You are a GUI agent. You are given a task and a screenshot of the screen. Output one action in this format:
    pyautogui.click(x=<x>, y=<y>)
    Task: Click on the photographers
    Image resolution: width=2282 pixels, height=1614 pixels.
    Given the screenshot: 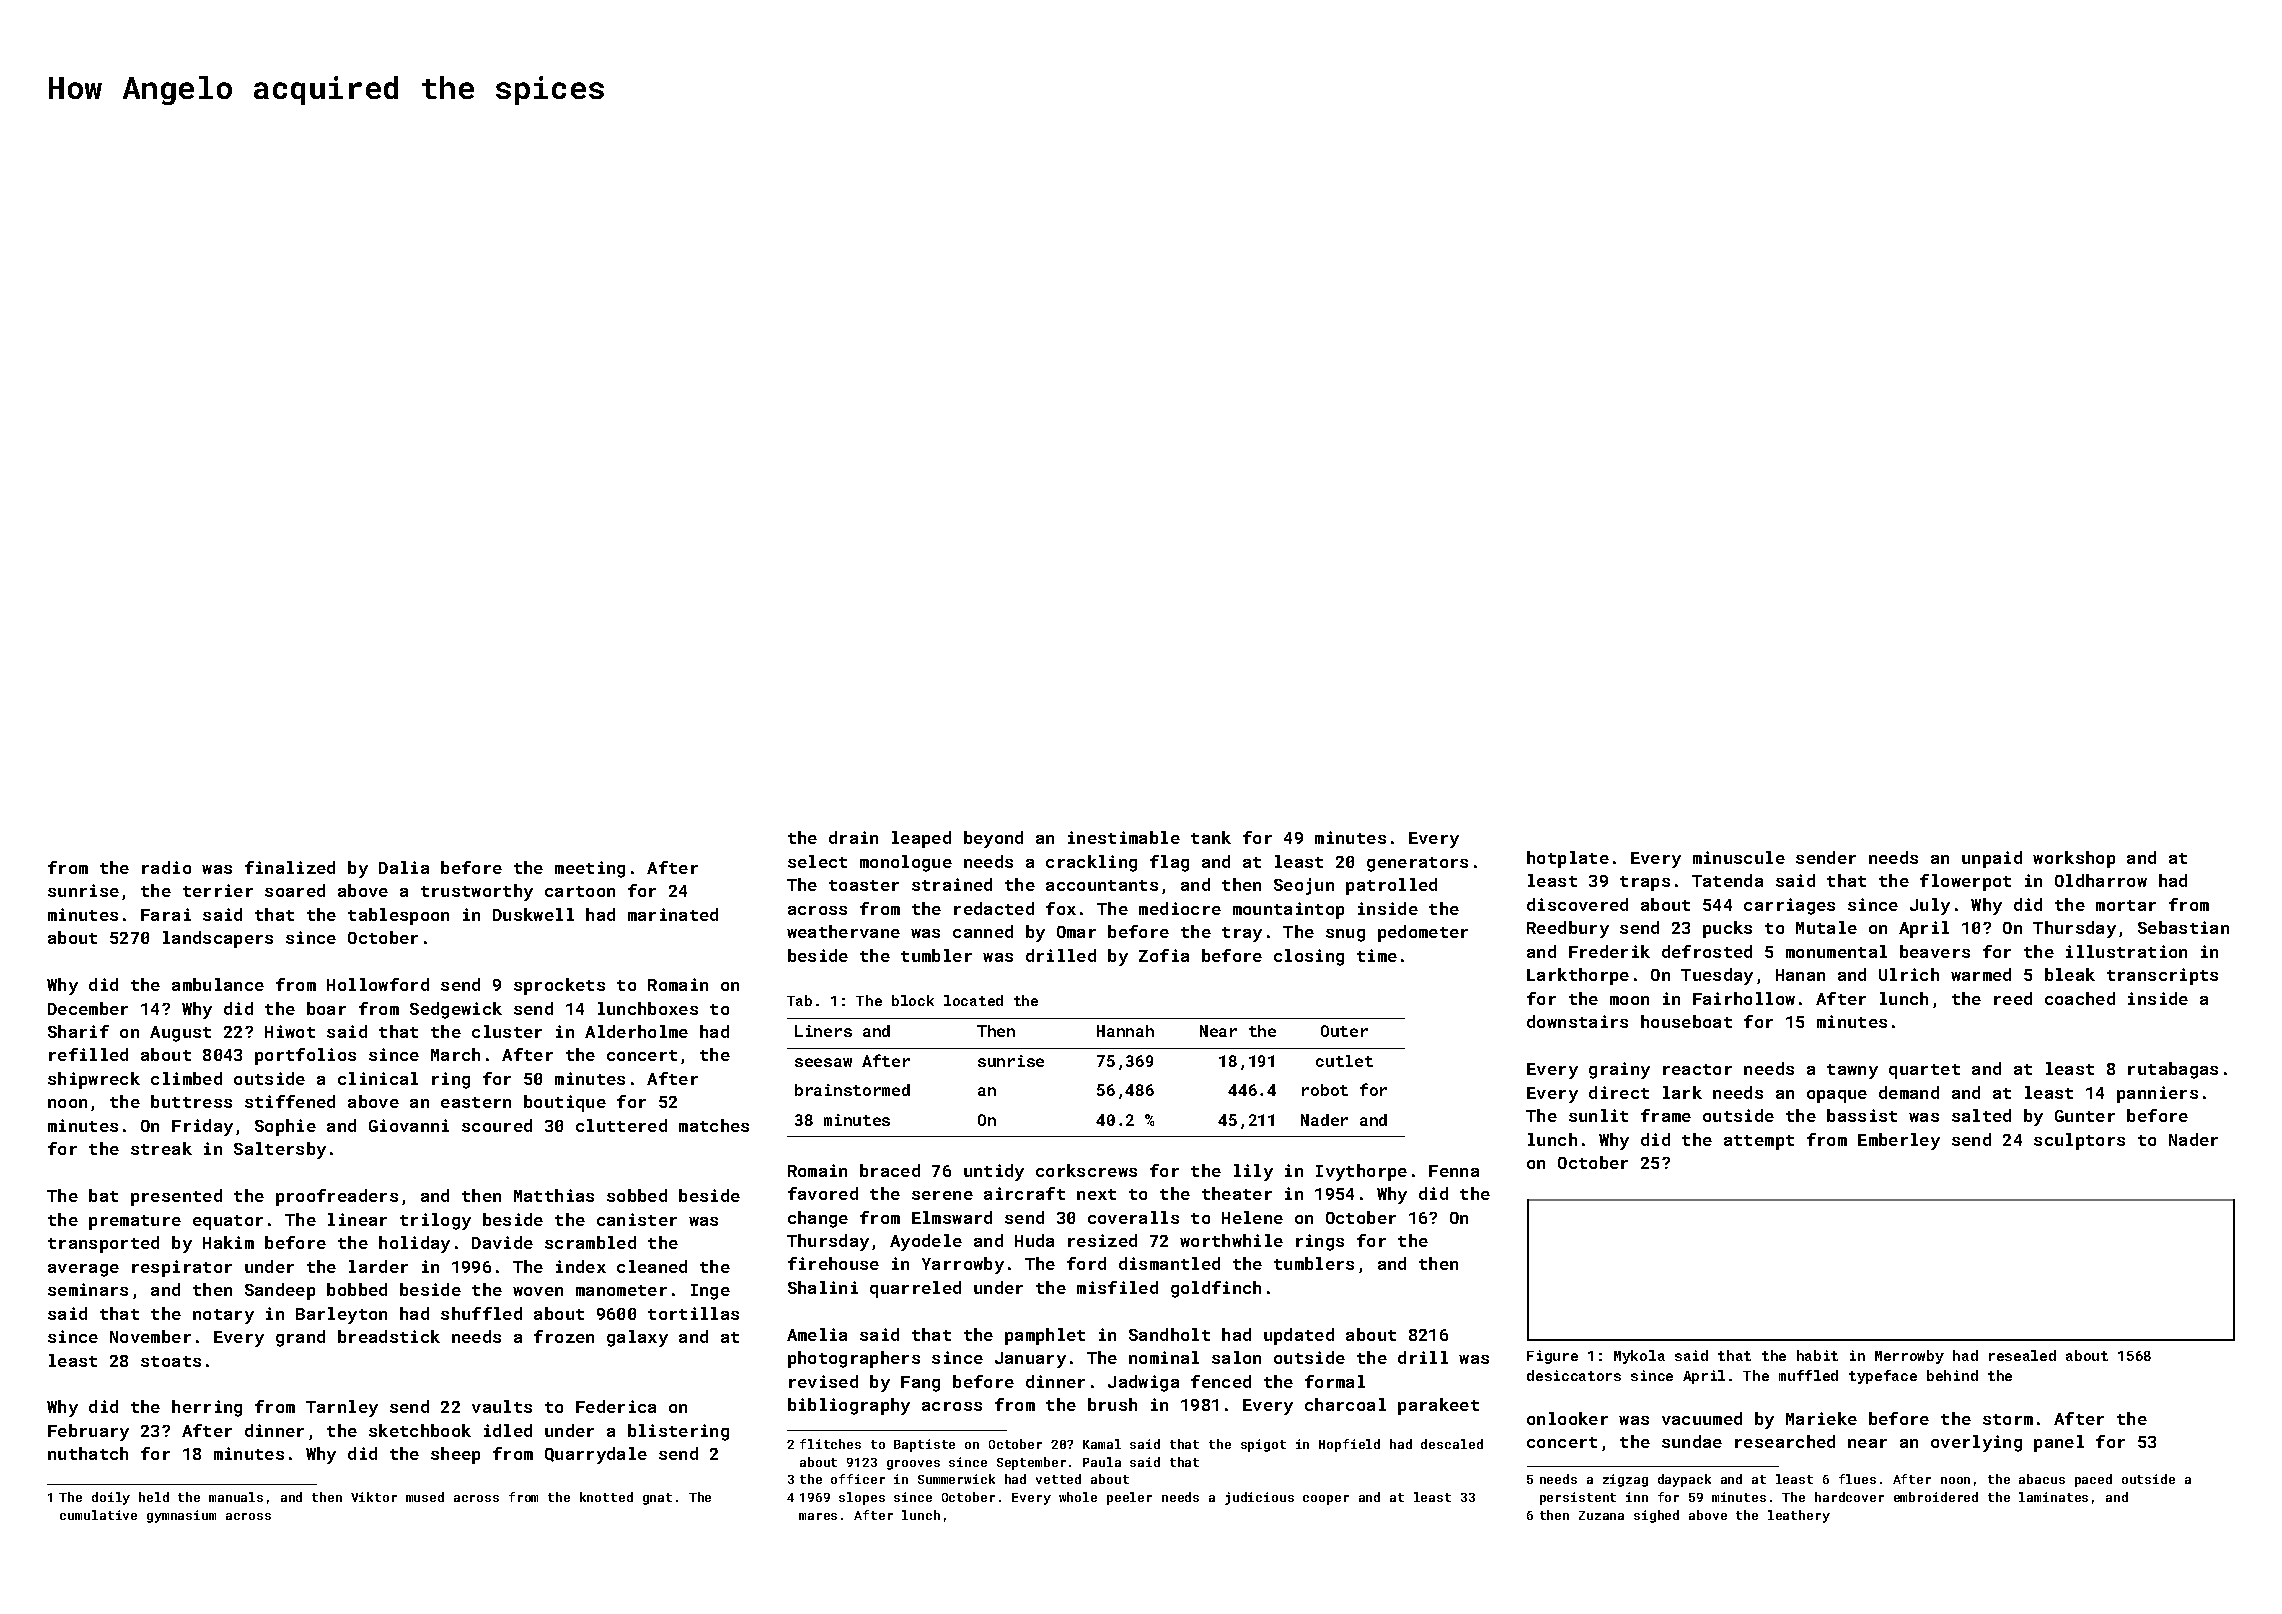 What is the action you would take?
    pyautogui.click(x=854, y=1359)
